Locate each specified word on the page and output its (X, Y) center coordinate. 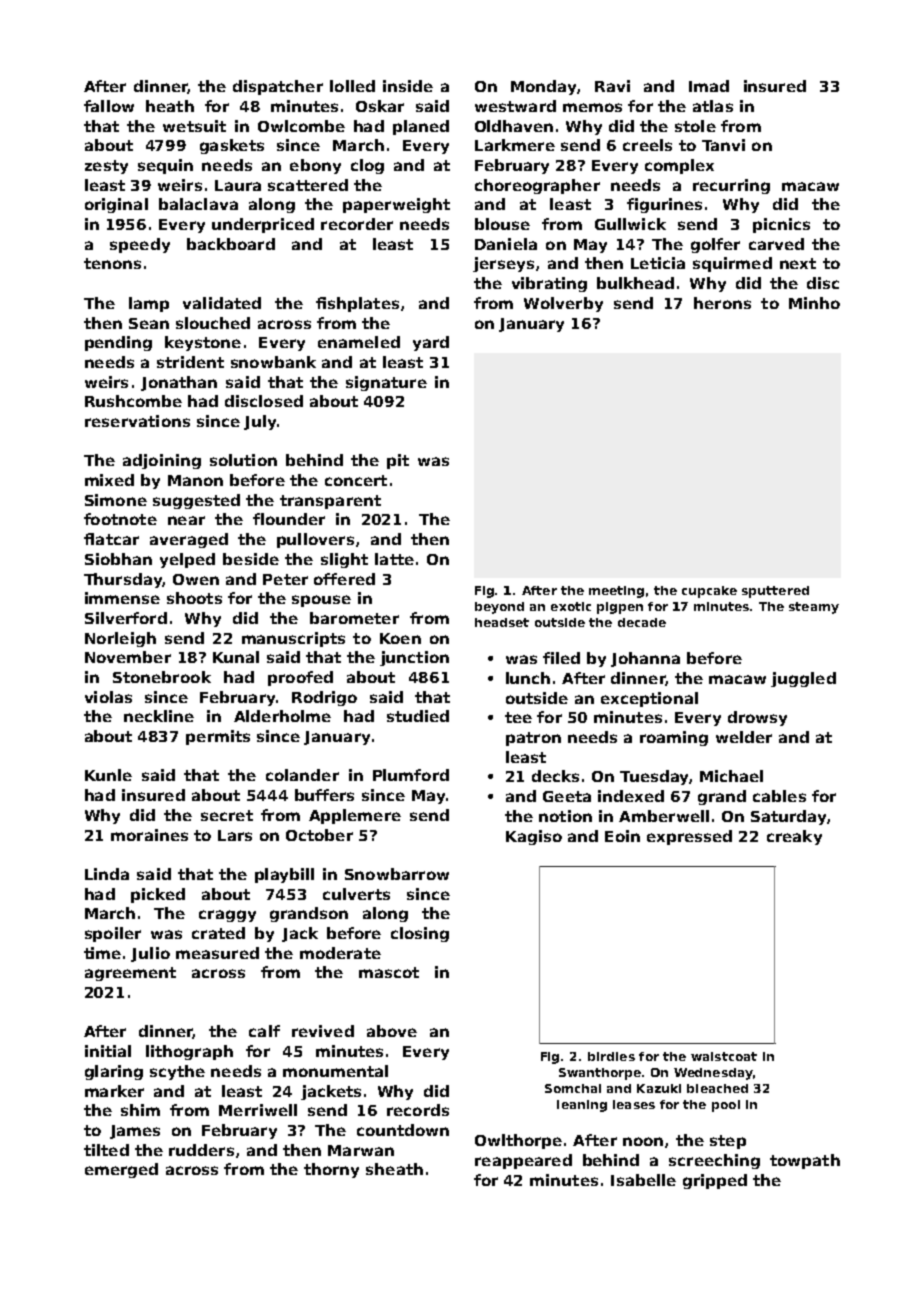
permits (218, 737)
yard (431, 343)
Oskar (380, 106)
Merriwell (258, 1110)
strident (190, 362)
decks (555, 776)
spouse (321, 601)
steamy (814, 608)
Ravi (612, 86)
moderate (340, 953)
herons (722, 303)
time (102, 953)
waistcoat (724, 1056)
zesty (106, 167)
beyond (499, 608)
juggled (803, 679)
